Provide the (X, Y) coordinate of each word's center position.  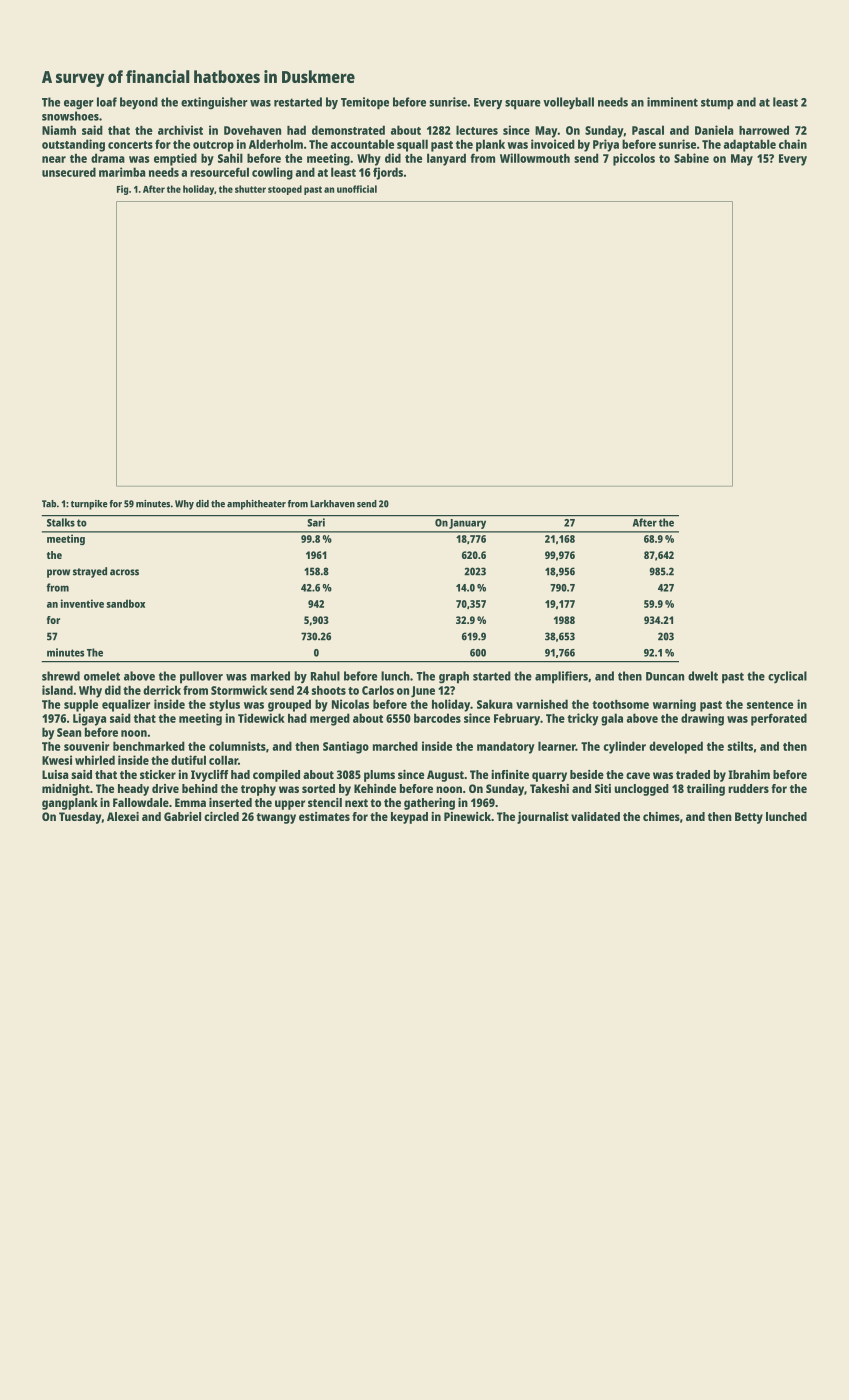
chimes (661, 816)
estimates (324, 816)
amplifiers (561, 677)
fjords (388, 173)
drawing (702, 719)
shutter (250, 189)
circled (221, 816)
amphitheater (256, 505)
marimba (122, 172)
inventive (82, 603)
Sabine (691, 158)
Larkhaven (332, 504)
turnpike (89, 505)
